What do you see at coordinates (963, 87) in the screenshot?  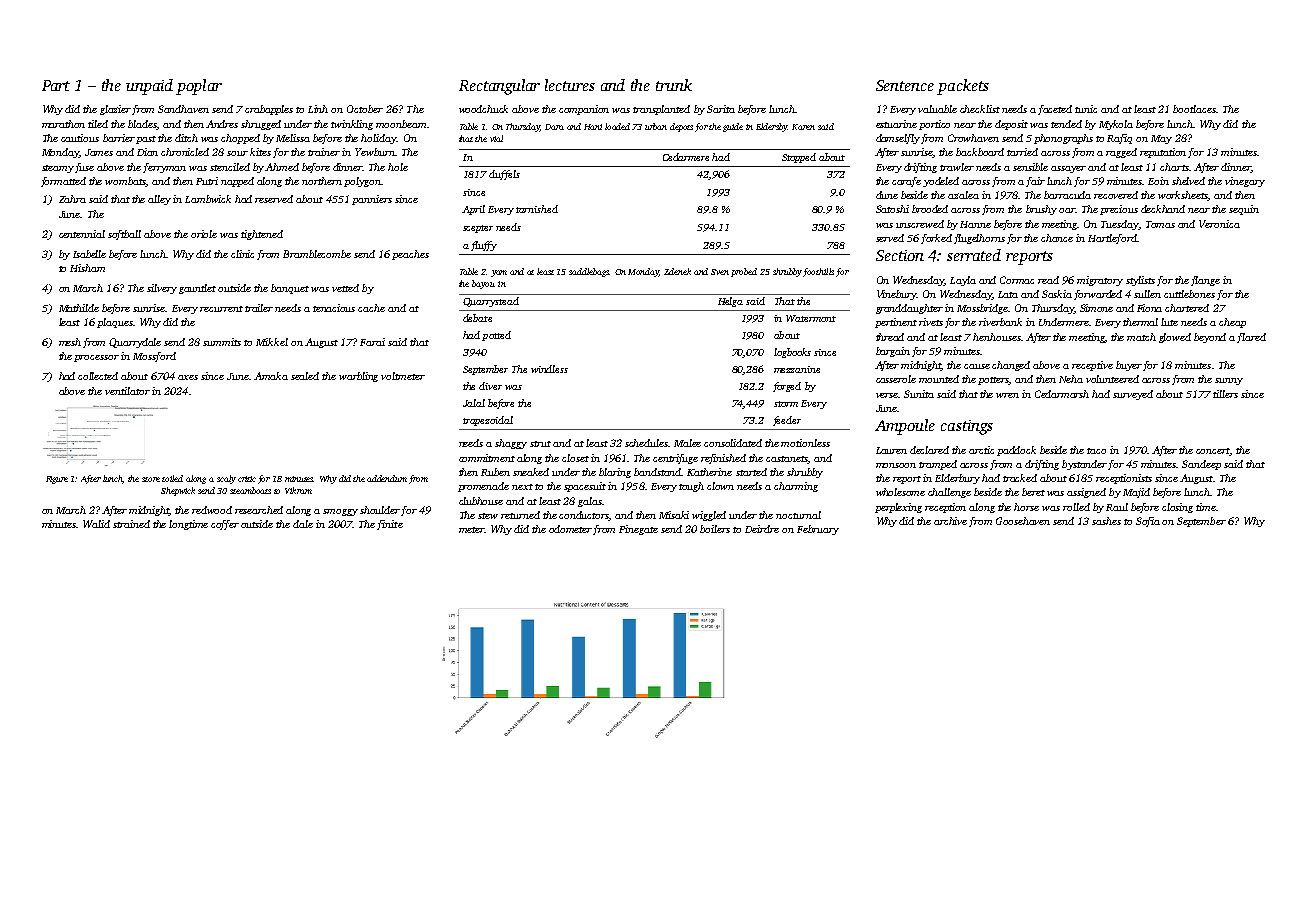 I see `packets` at bounding box center [963, 87].
